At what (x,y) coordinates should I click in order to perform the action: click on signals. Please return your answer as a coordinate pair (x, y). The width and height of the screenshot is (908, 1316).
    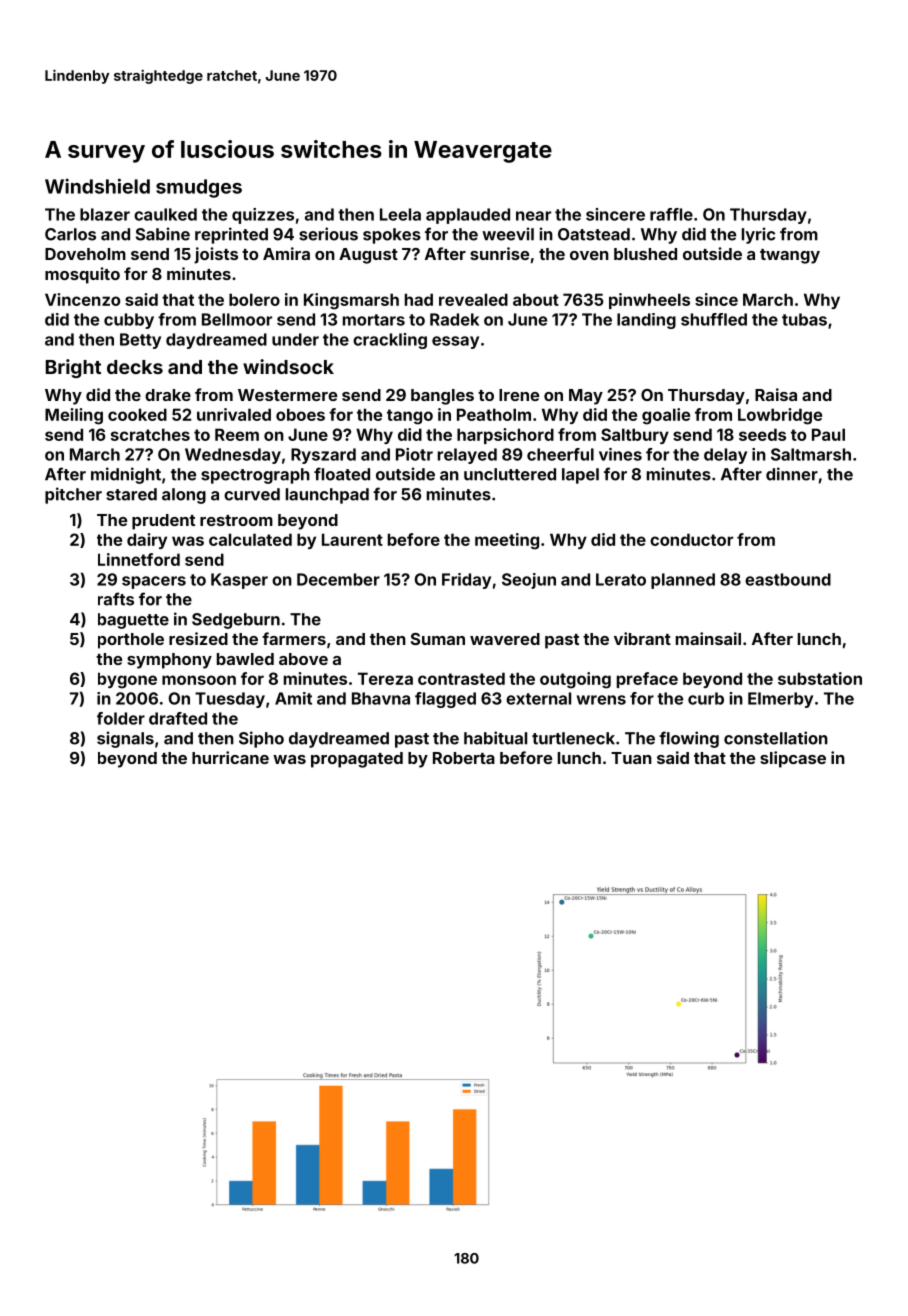
    Looking at the image, I should click on (125, 739).
